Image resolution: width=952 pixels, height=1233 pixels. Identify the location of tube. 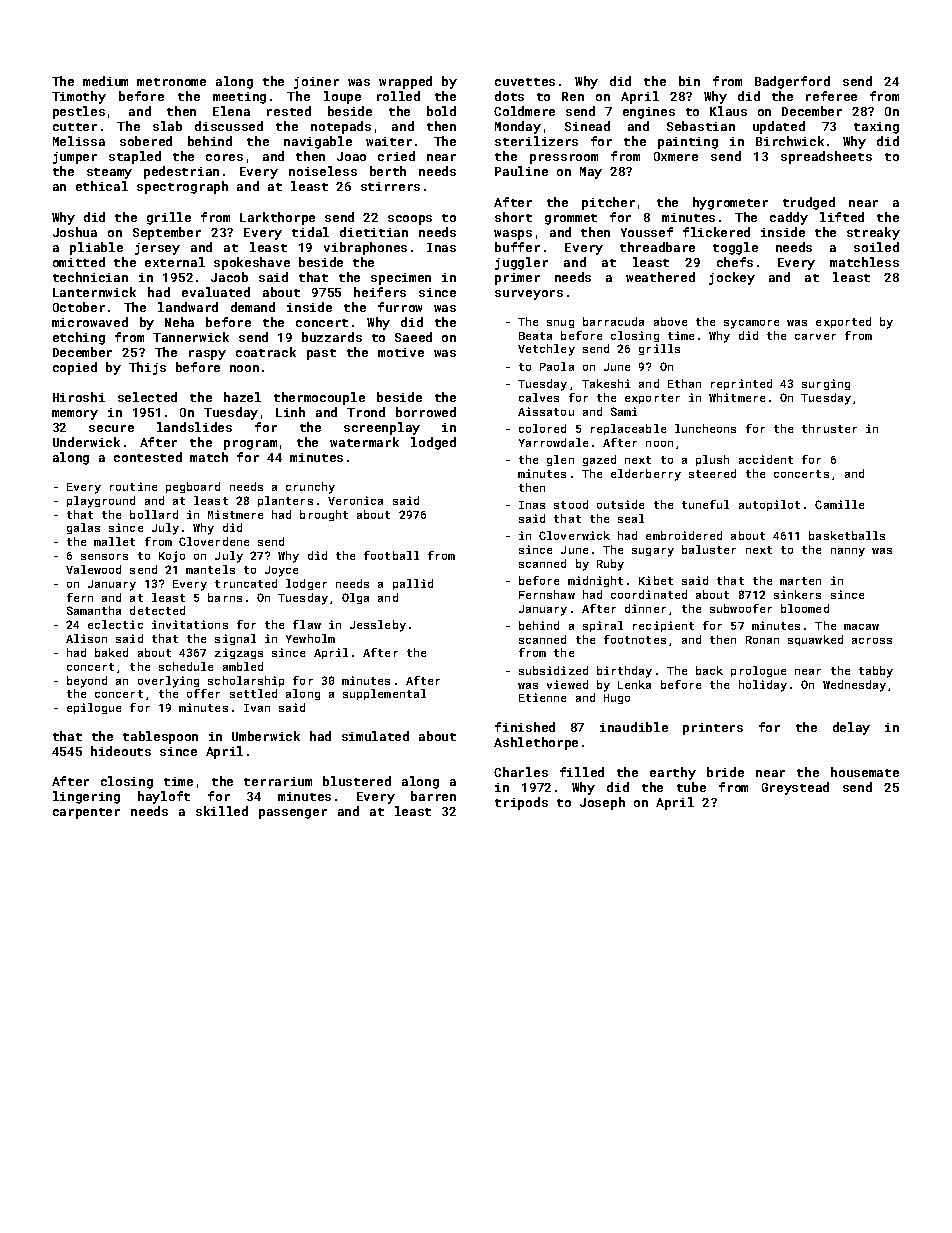
(691, 787).
